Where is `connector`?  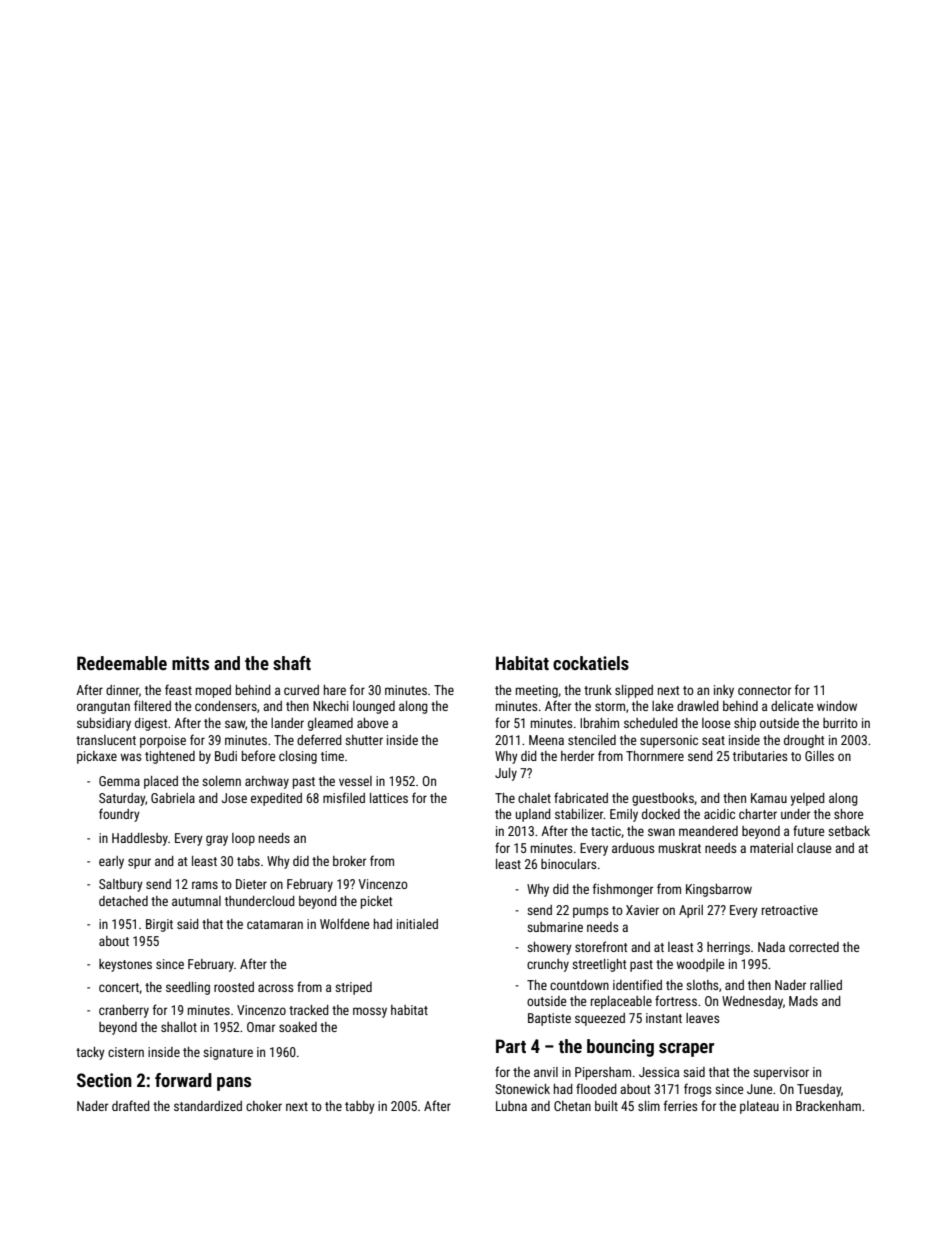
connector is located at coordinates (764, 690).
